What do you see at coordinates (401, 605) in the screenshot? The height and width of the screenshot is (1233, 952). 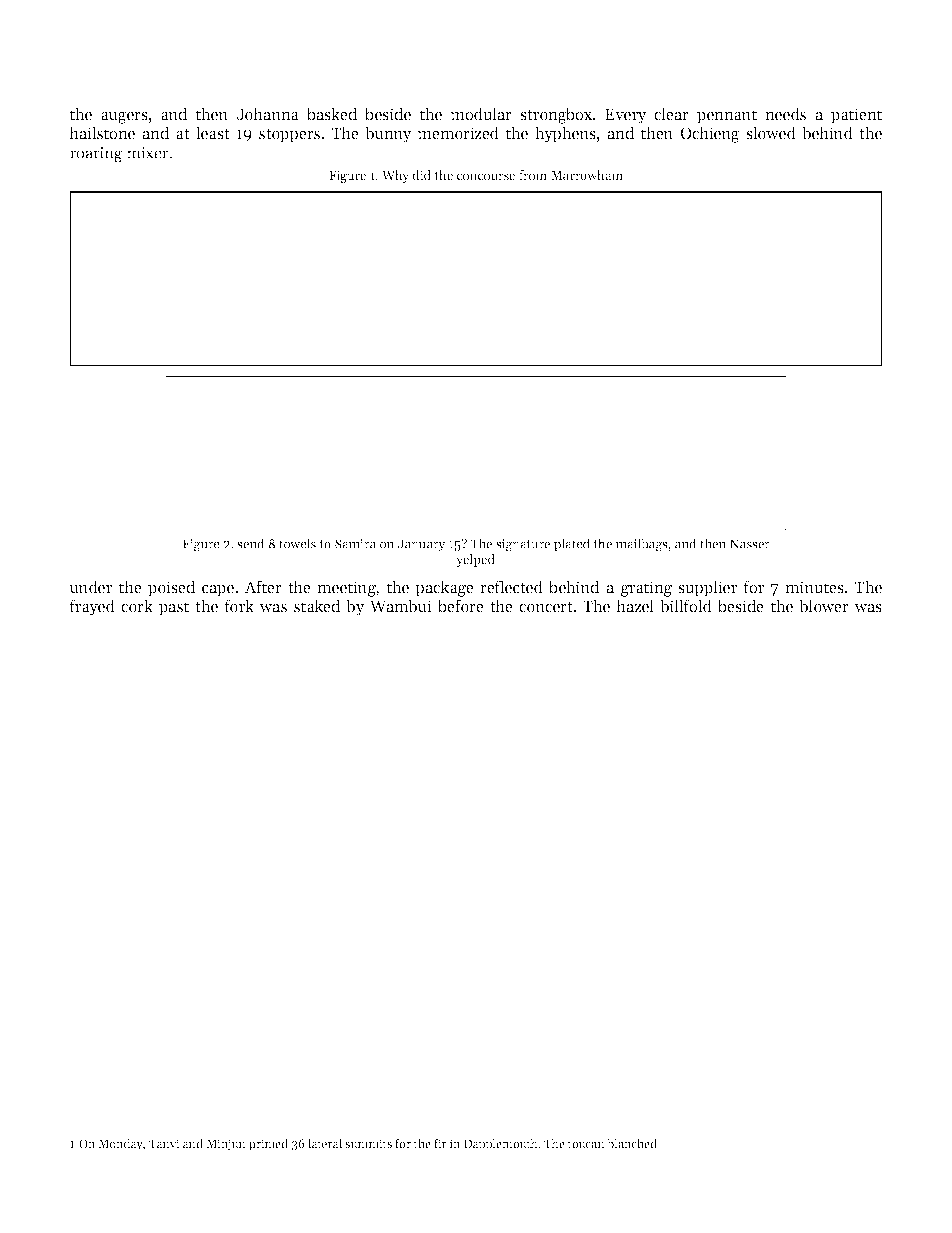 I see `Wambui` at bounding box center [401, 605].
